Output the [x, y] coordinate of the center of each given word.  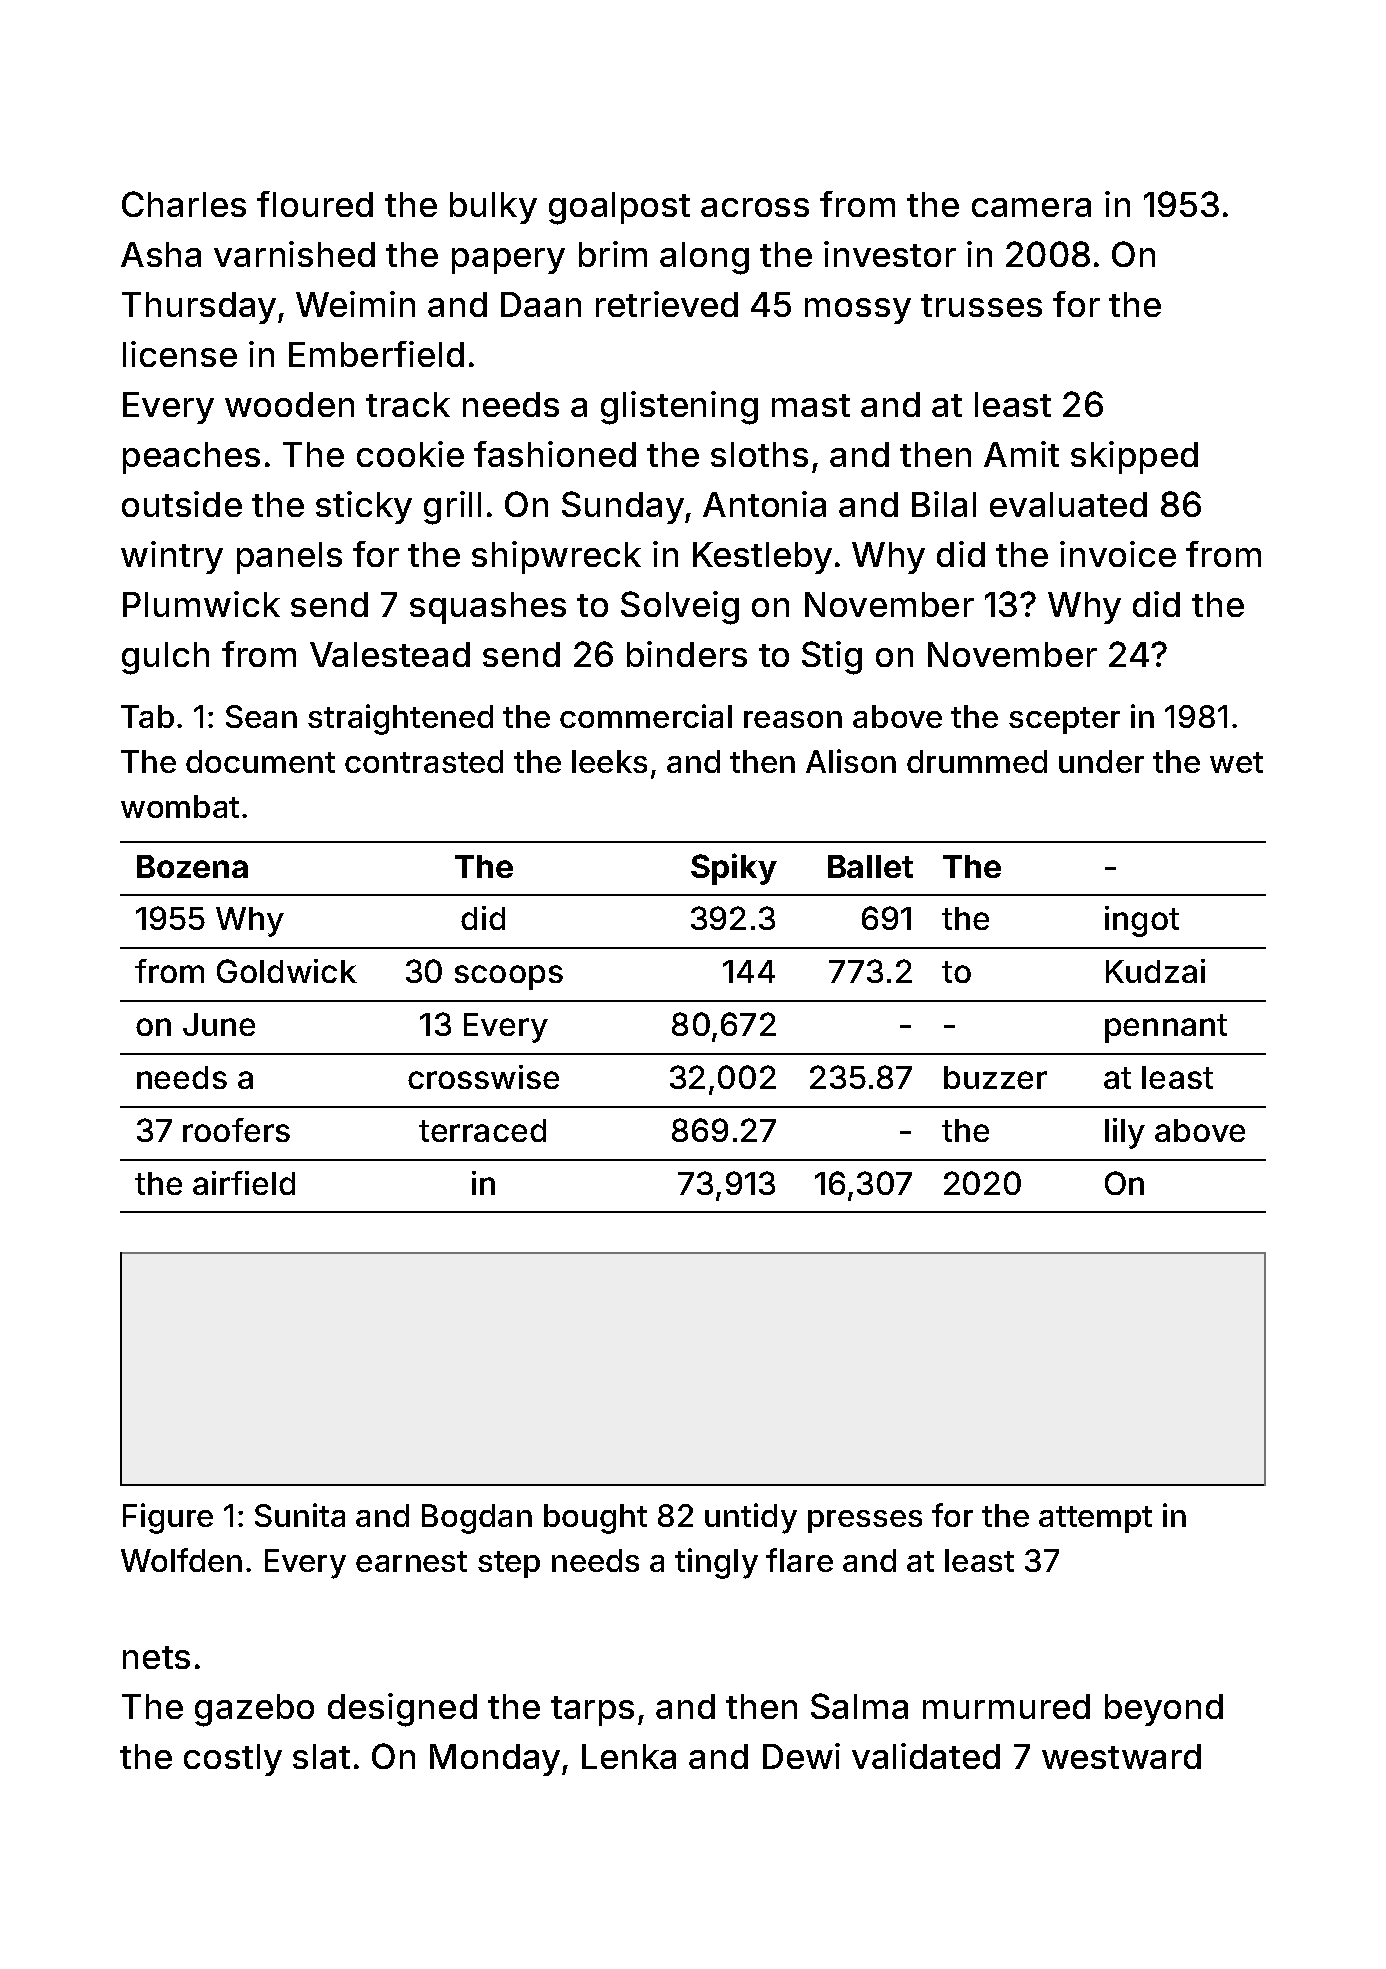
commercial [646, 716]
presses [865, 1521]
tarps [592, 1711]
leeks [609, 761]
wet [1236, 762]
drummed [977, 761]
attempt [1095, 1519]
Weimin [355, 304]
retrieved [667, 304]
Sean [261, 716]
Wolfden [181, 1560]
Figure [168, 1518]
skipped [1134, 457]
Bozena [192, 866]
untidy [751, 1518]
